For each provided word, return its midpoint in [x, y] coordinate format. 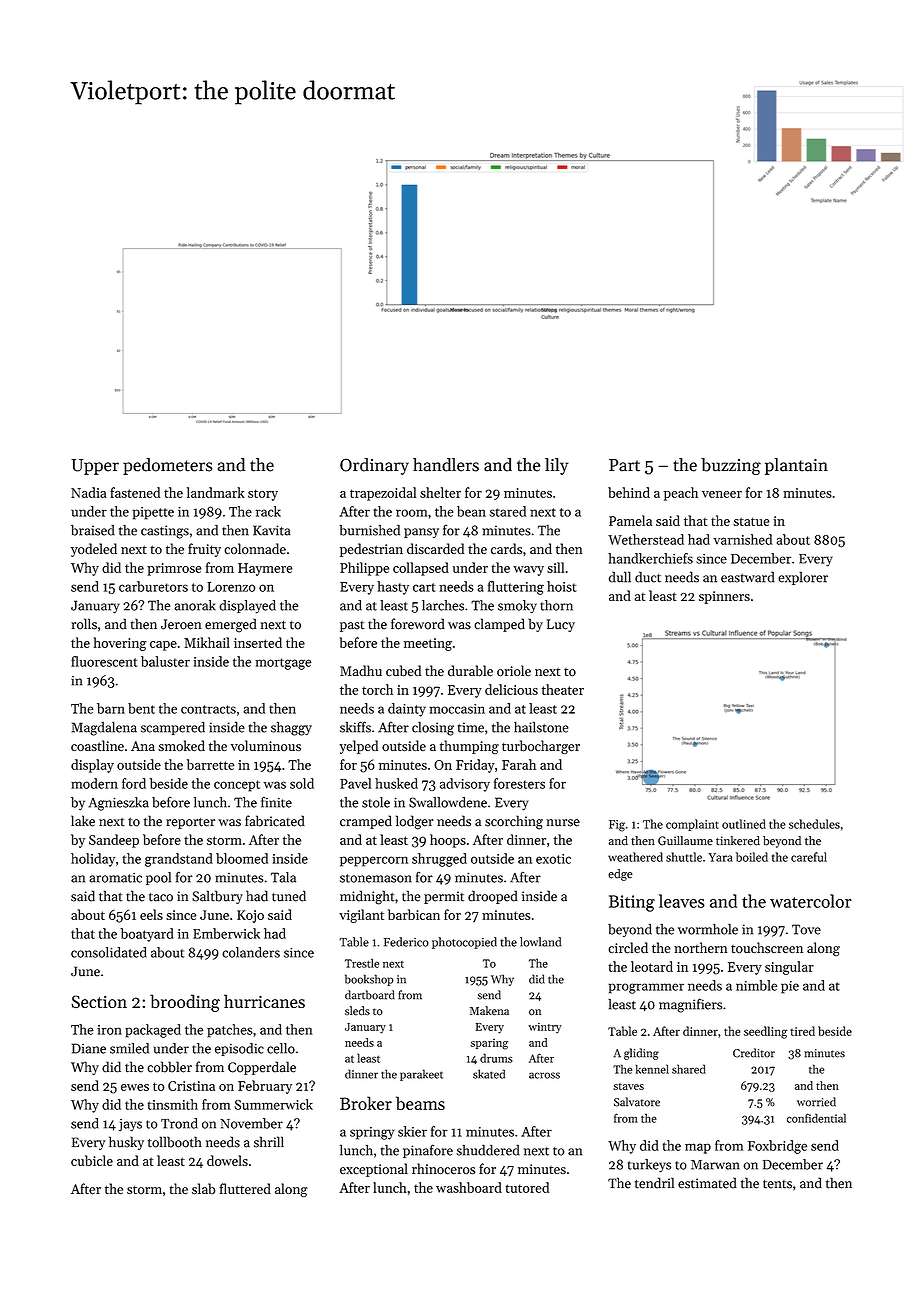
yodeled [94, 550]
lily [557, 466]
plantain [796, 466]
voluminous [266, 745]
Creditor [754, 1053]
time [471, 727]
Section [99, 1001]
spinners [724, 597]
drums [496, 1058]
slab [204, 1188]
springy [372, 1133]
